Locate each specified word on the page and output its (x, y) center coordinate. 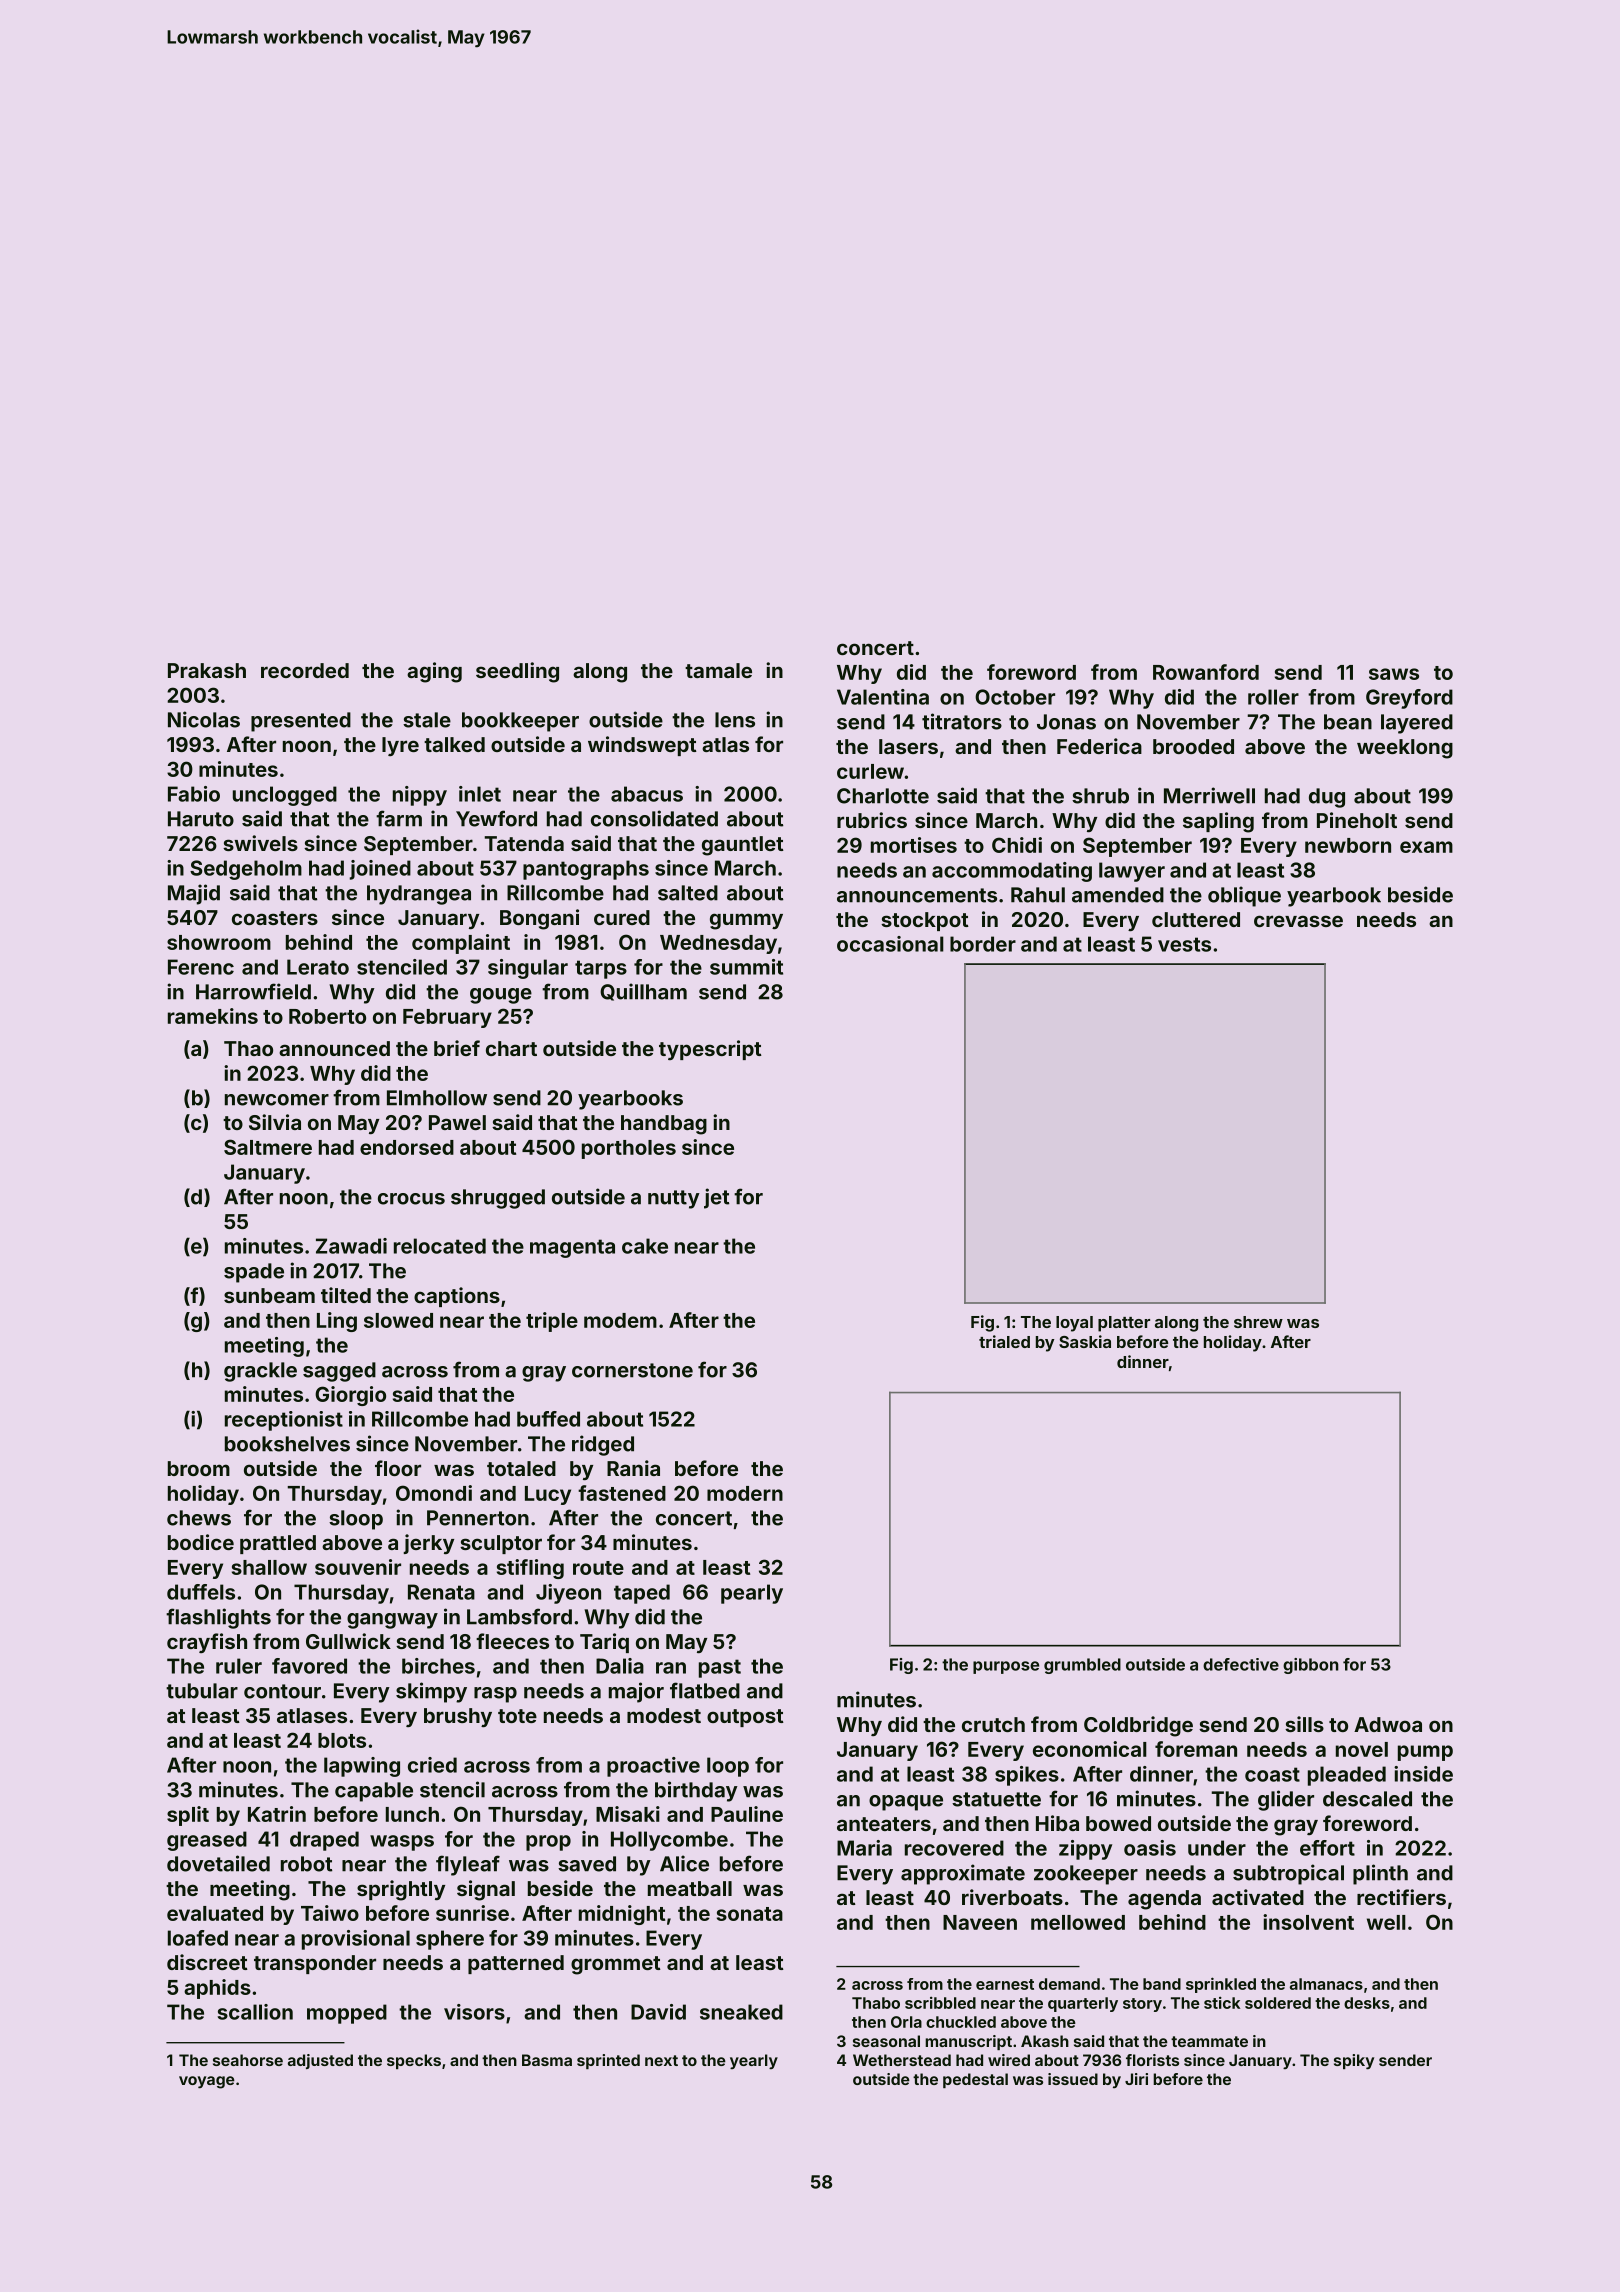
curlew (870, 771)
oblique (1244, 896)
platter (1124, 1324)
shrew (1258, 1322)
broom (199, 1468)
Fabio (194, 794)
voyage (207, 2082)
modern (745, 1493)
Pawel (457, 1122)
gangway (392, 1621)
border (983, 944)
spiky (1354, 2062)
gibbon (1311, 1666)
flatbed (705, 1690)
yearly (754, 2061)
